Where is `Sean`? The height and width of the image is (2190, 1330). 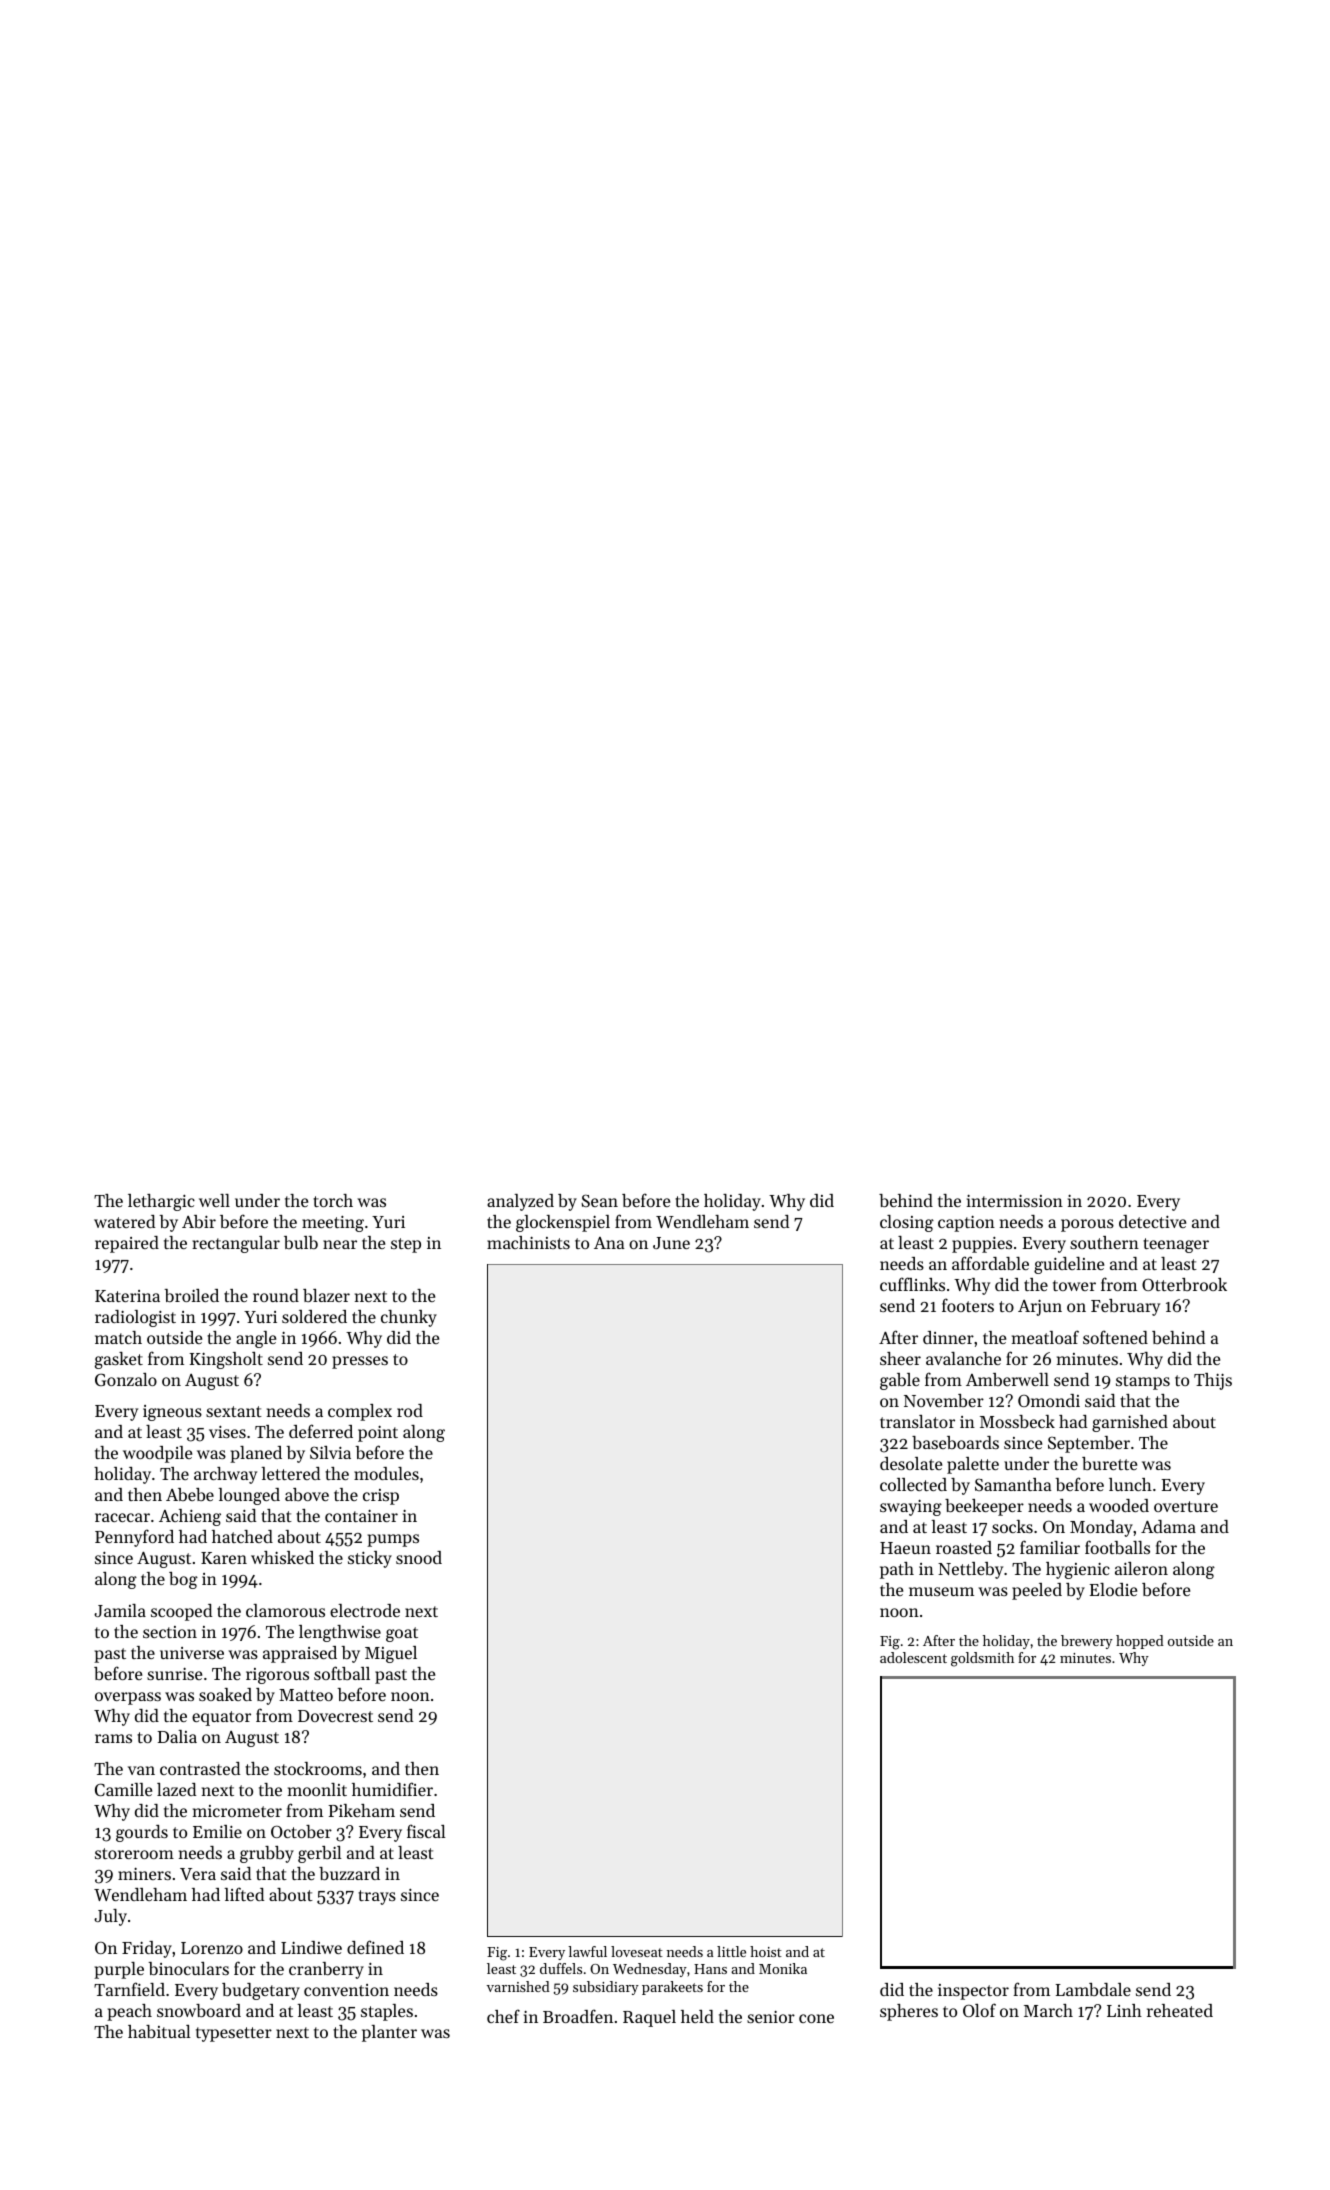
Sean is located at coordinates (599, 1200).
